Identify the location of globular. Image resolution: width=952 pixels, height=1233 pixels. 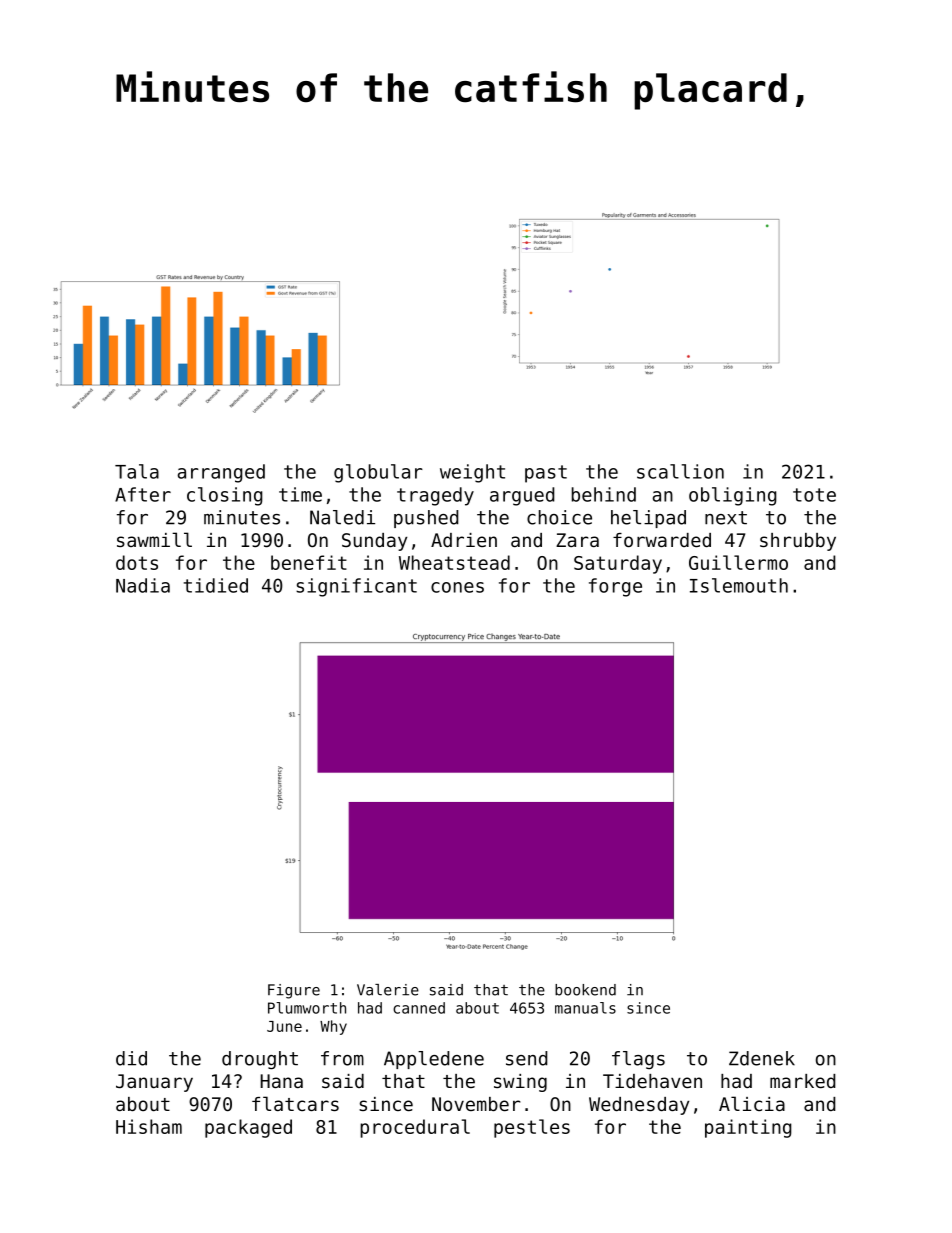
(378, 473).
